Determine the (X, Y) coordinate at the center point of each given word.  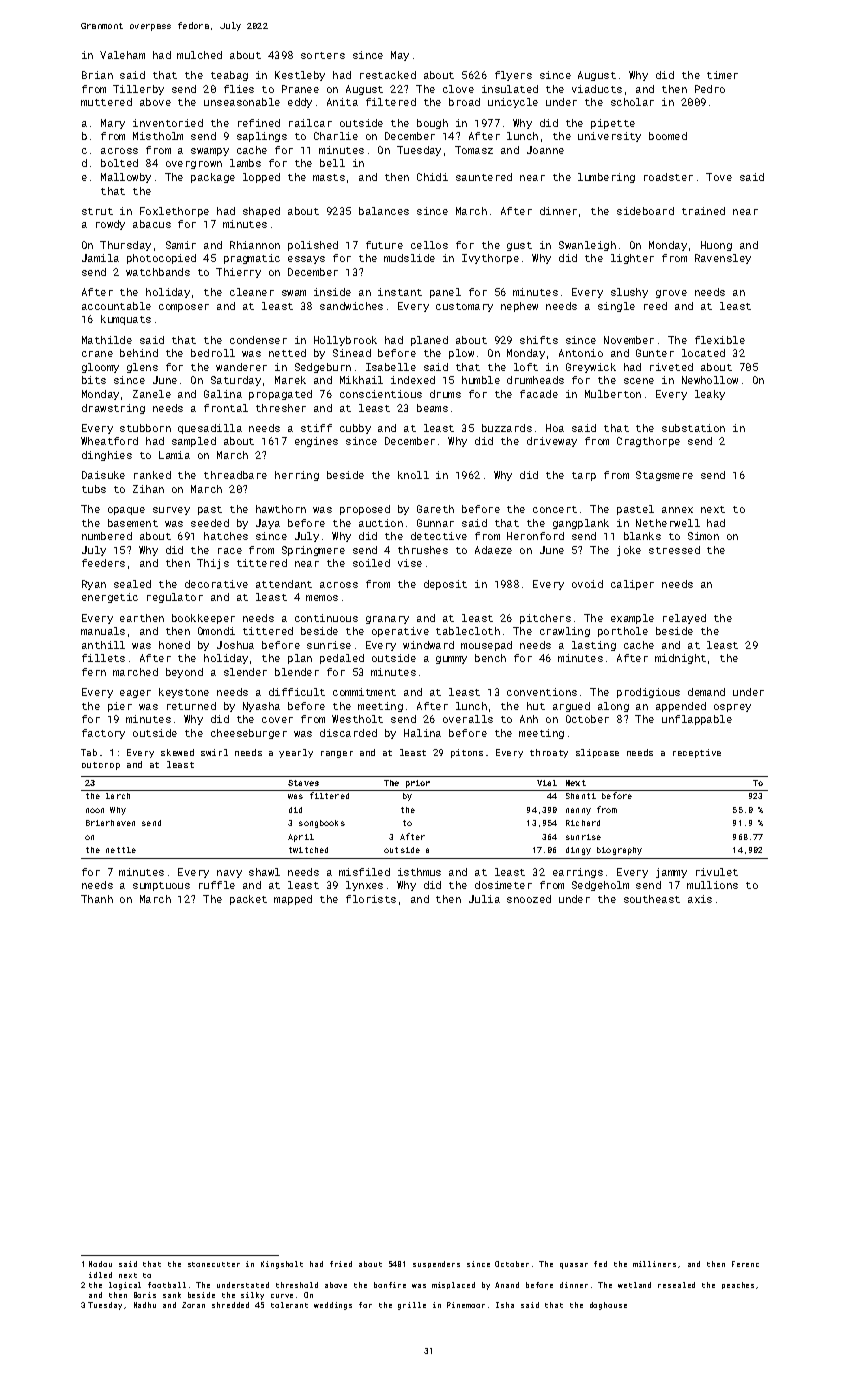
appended (681, 707)
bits (94, 380)
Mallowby (126, 178)
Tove (719, 177)
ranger (337, 754)
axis (700, 899)
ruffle (217, 885)
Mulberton (613, 394)
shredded (230, 1305)
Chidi (432, 177)
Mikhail (361, 380)
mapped (293, 900)
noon (95, 810)
